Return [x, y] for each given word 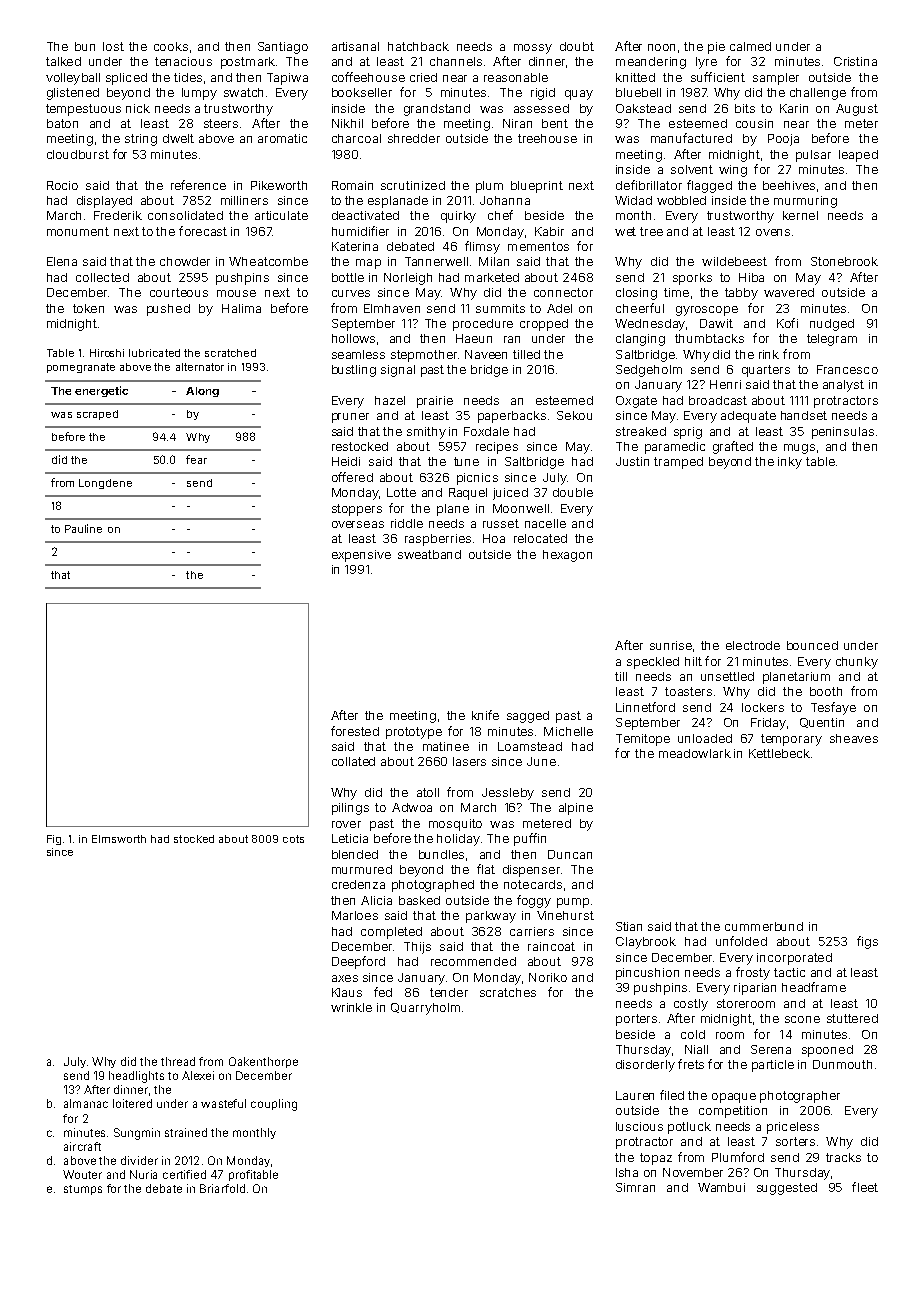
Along [202, 392]
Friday [768, 724]
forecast [203, 231]
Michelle [568, 731]
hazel [390, 400]
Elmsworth [119, 839]
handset [804, 415]
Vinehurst [565, 915]
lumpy [199, 94]
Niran [517, 123]
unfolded [741, 941]
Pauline [83, 528]
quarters [766, 371]
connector [563, 292]
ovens [773, 232]
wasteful [223, 1103]
